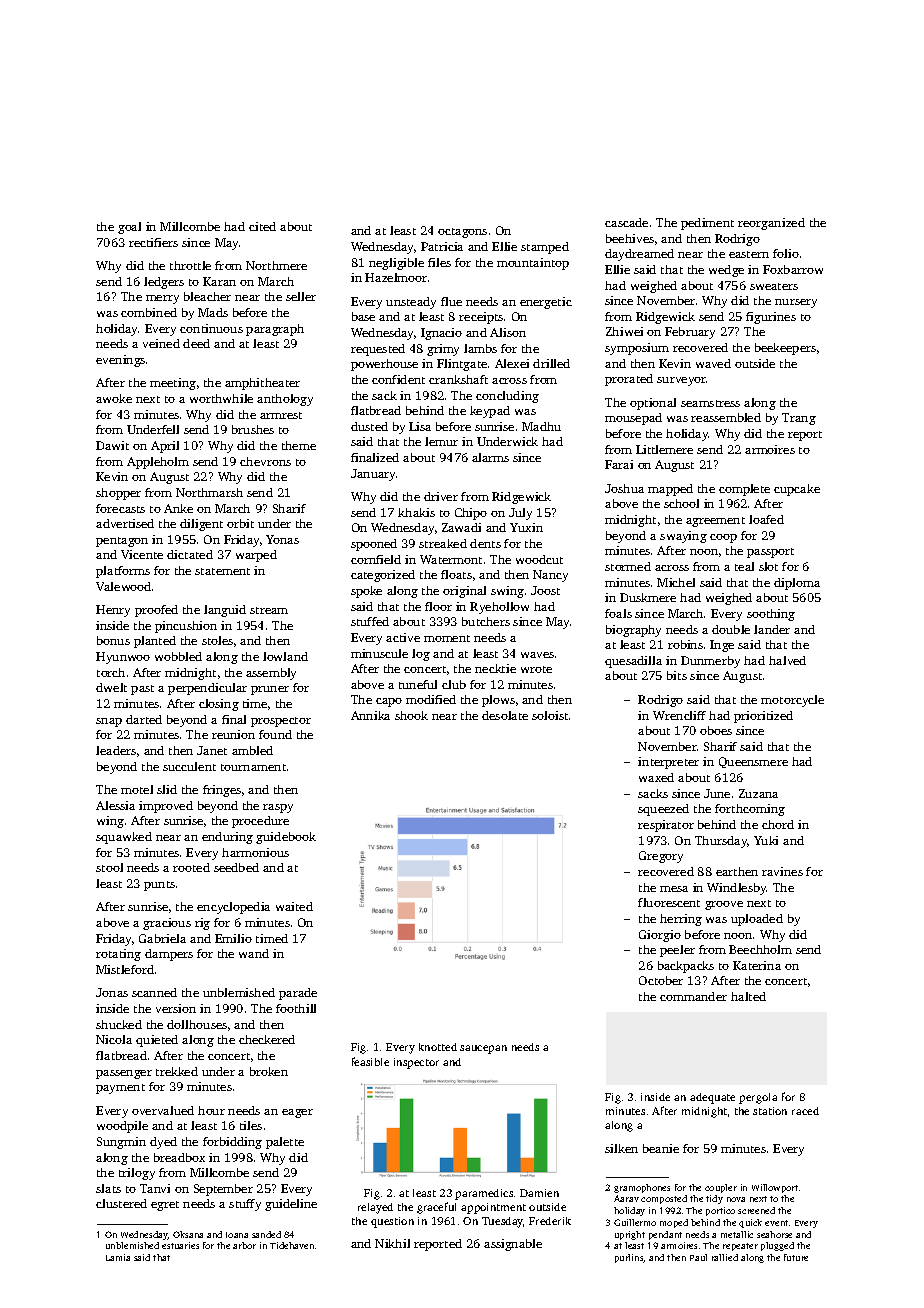 Image resolution: width=924 pixels, height=1308 pixels. Describe the element at coordinates (123, 572) in the page. I see `platforms` at that location.
